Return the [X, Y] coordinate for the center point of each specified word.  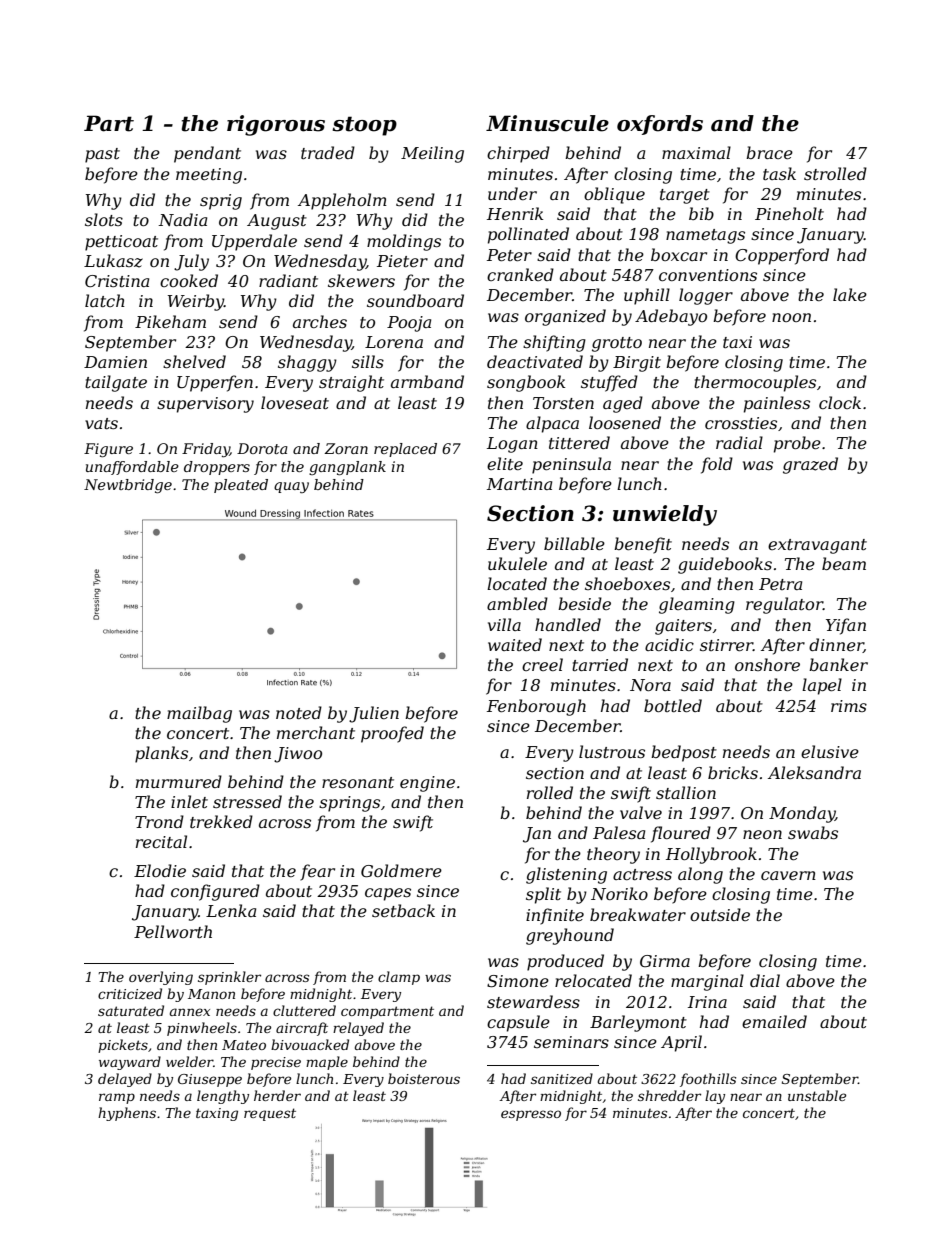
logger [706, 296]
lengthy [223, 1097]
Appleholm [342, 201]
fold [717, 465]
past [102, 155]
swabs [813, 832]
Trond [159, 821]
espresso [531, 1115]
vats [101, 423]
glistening [566, 875]
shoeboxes [627, 583]
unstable [817, 1095]
